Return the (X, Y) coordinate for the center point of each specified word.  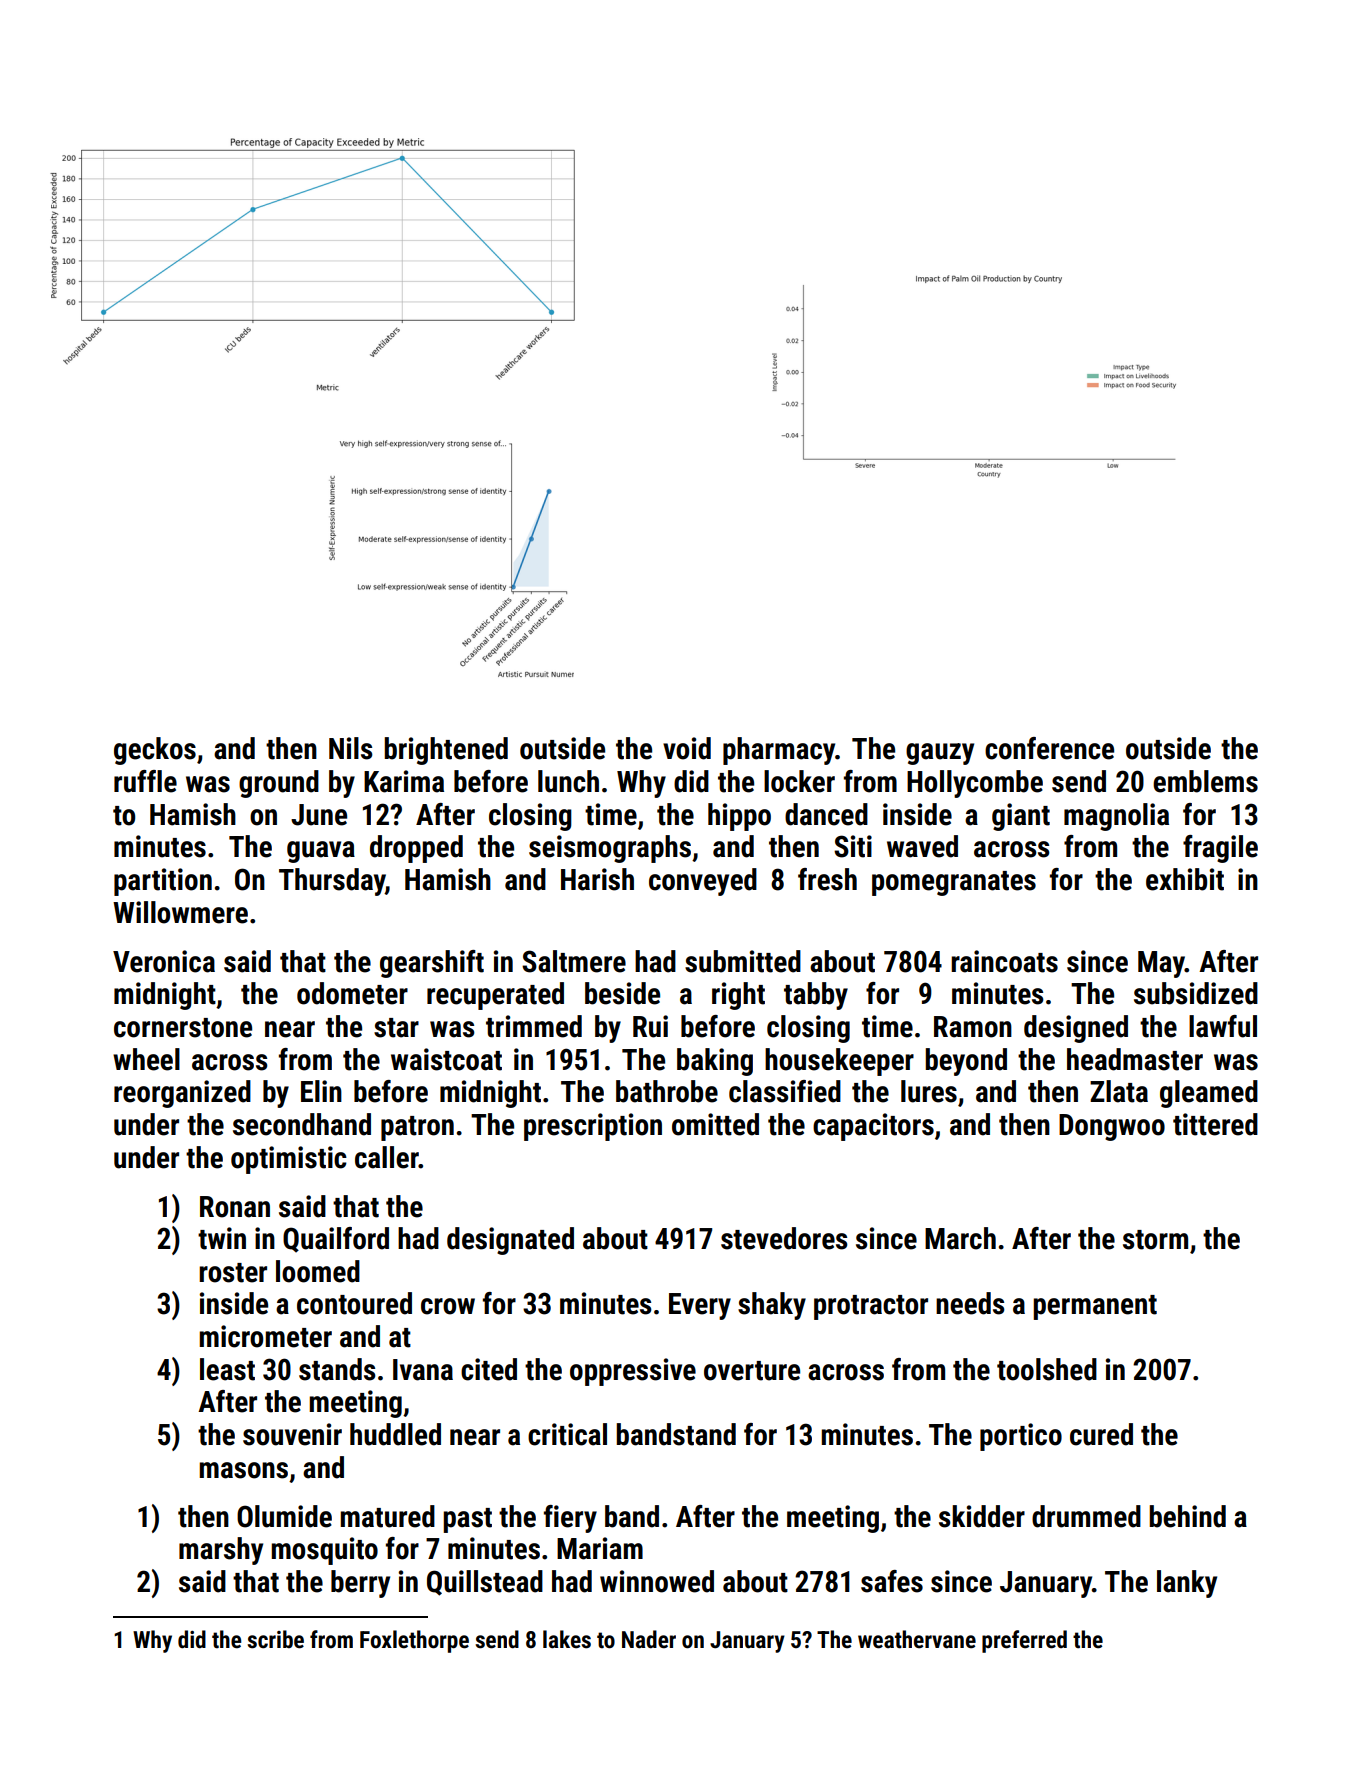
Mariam (600, 1548)
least (227, 1369)
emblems (1205, 781)
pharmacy (779, 751)
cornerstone (183, 1028)
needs (970, 1303)
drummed (1086, 1516)
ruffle (145, 781)
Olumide (284, 1516)
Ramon (973, 1027)
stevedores (784, 1238)
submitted (743, 961)
